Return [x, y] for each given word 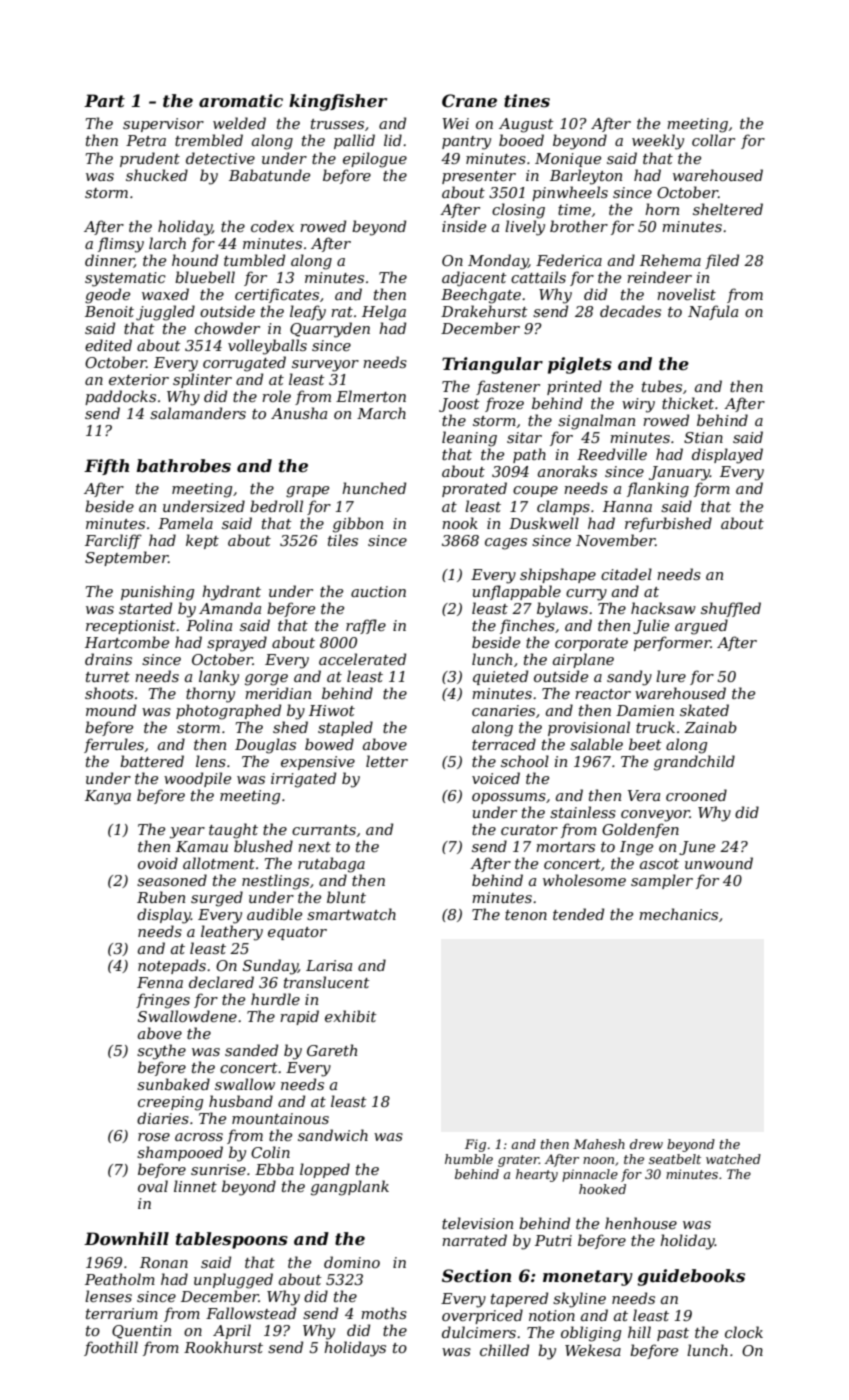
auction [378, 591]
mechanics [678, 914]
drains [108, 659]
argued [701, 627]
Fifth [106, 467]
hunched [374, 488]
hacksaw [663, 608]
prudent [150, 159]
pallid [354, 141]
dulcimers [479, 1332]
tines [527, 100]
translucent [327, 982]
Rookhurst [223, 1347]
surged [217, 899]
